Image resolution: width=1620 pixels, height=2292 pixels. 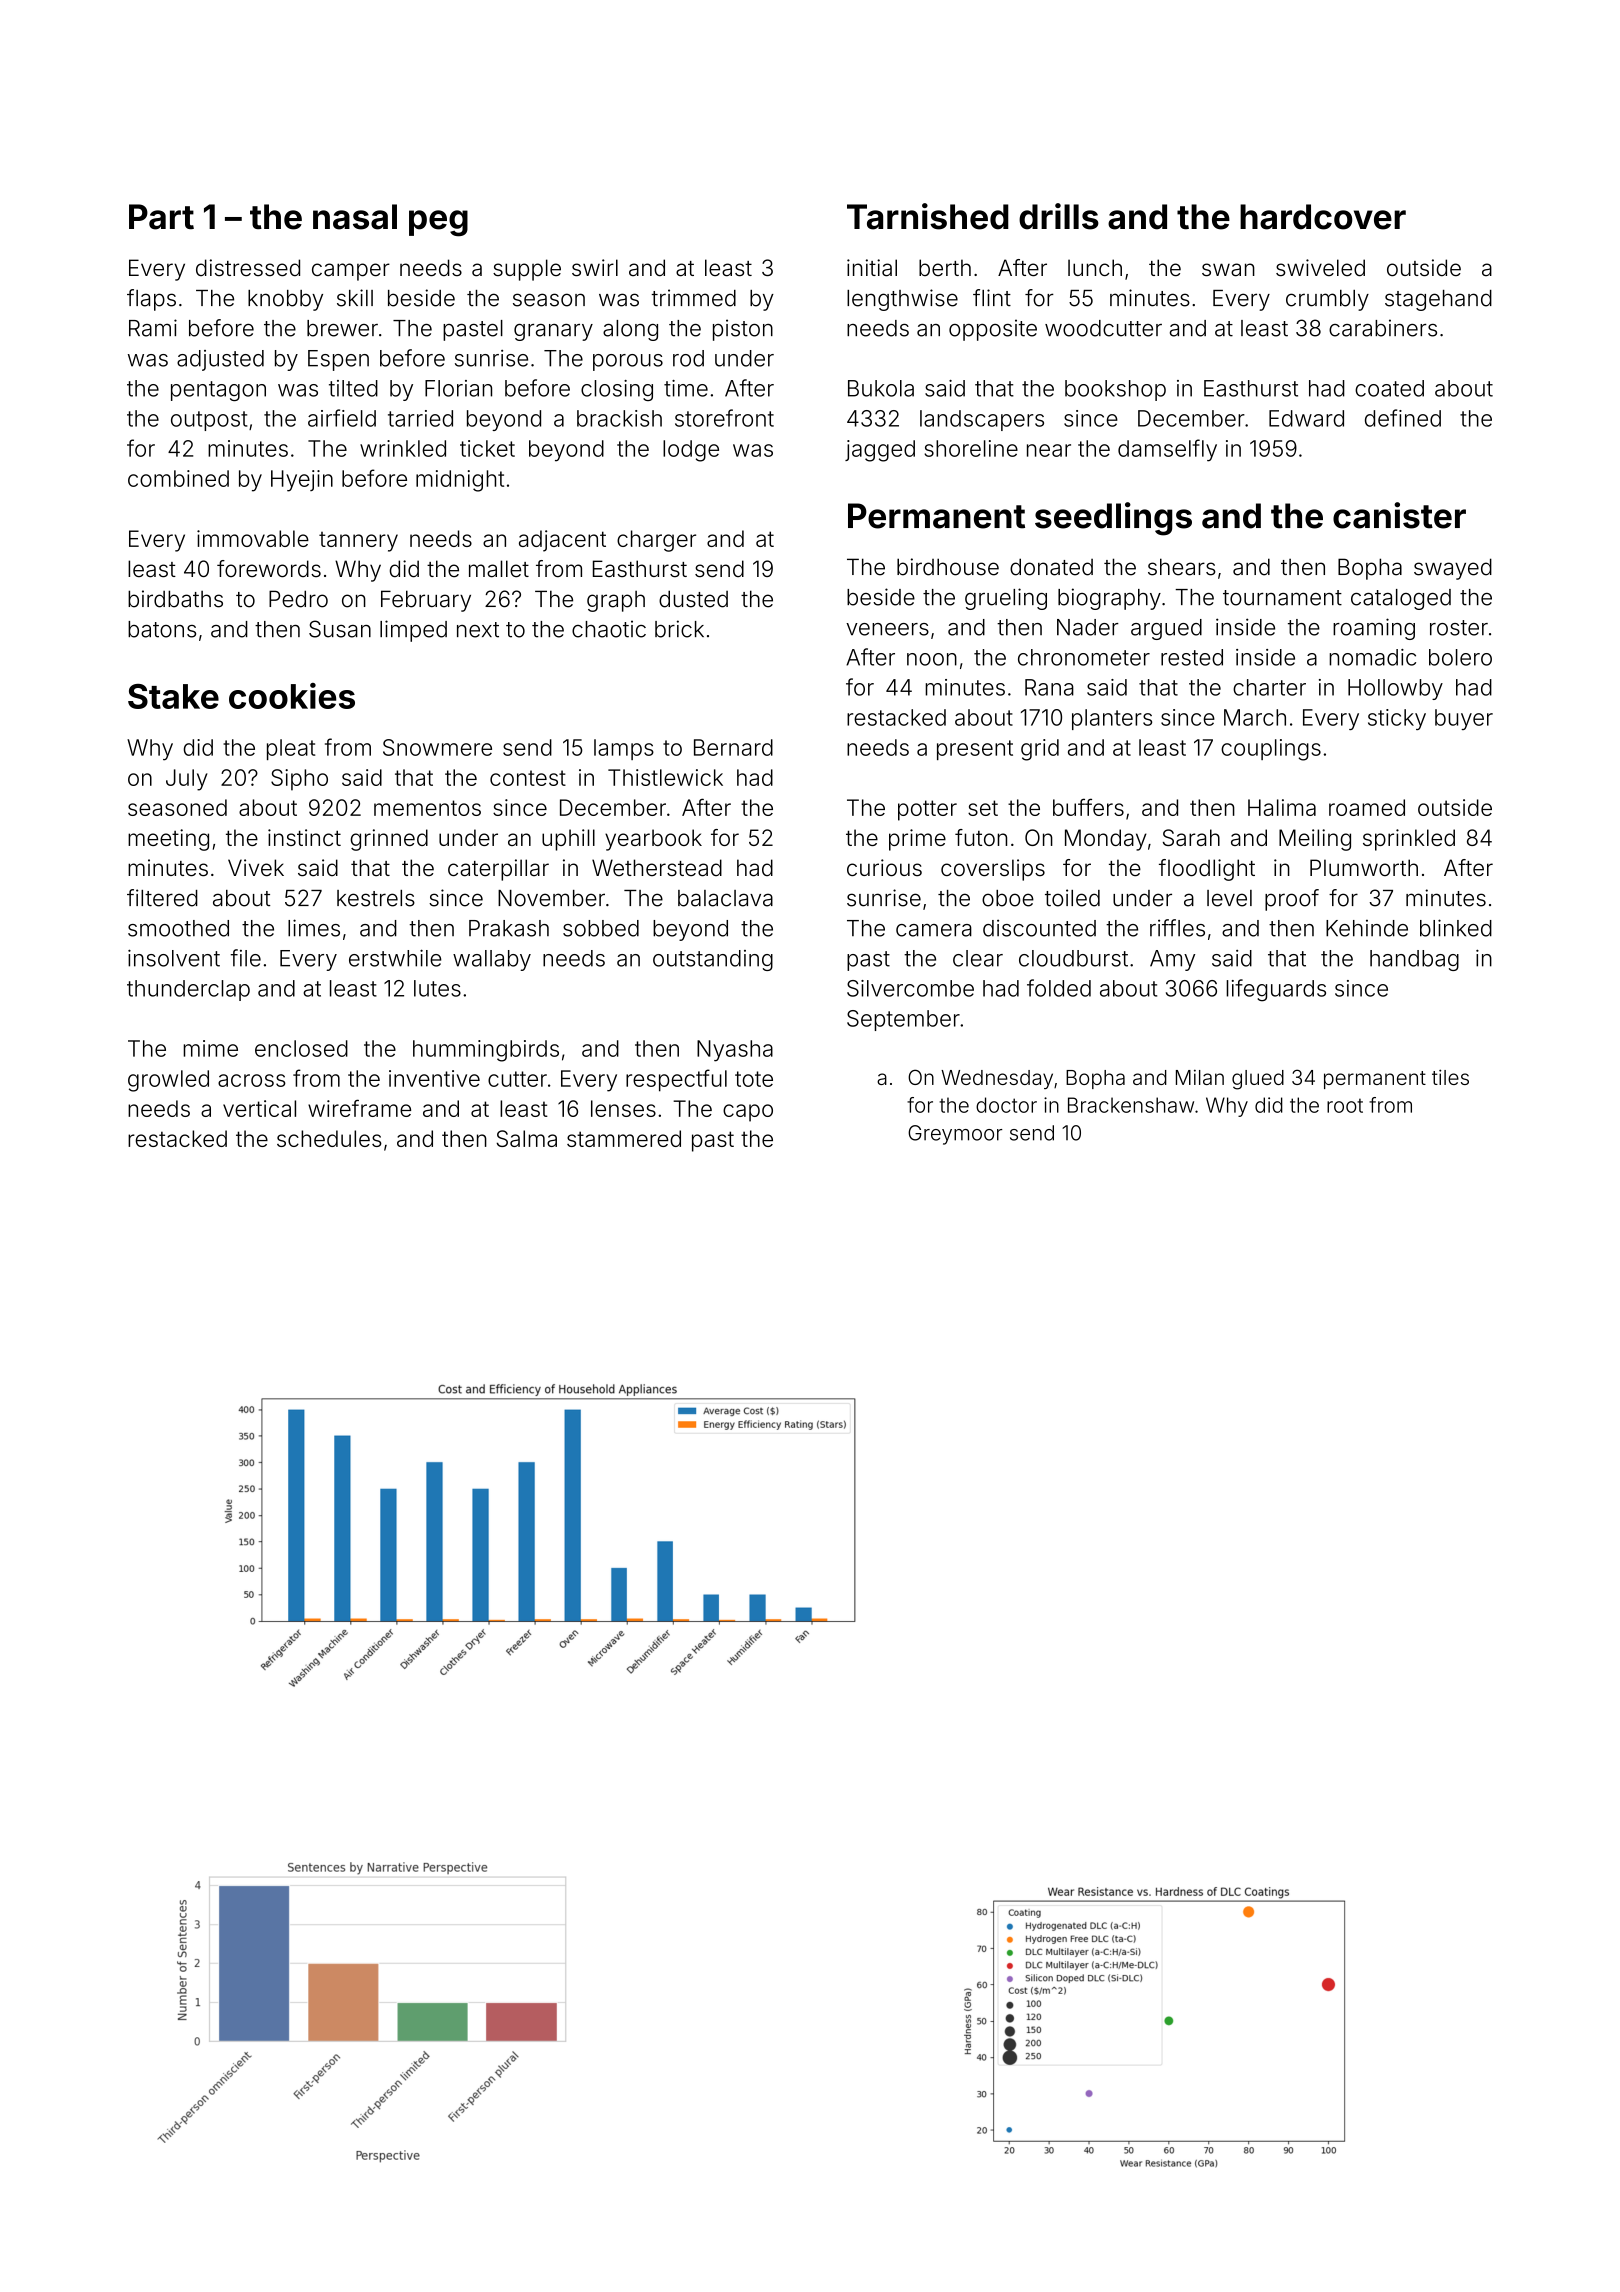 I want to click on tannery, so click(x=358, y=542).
